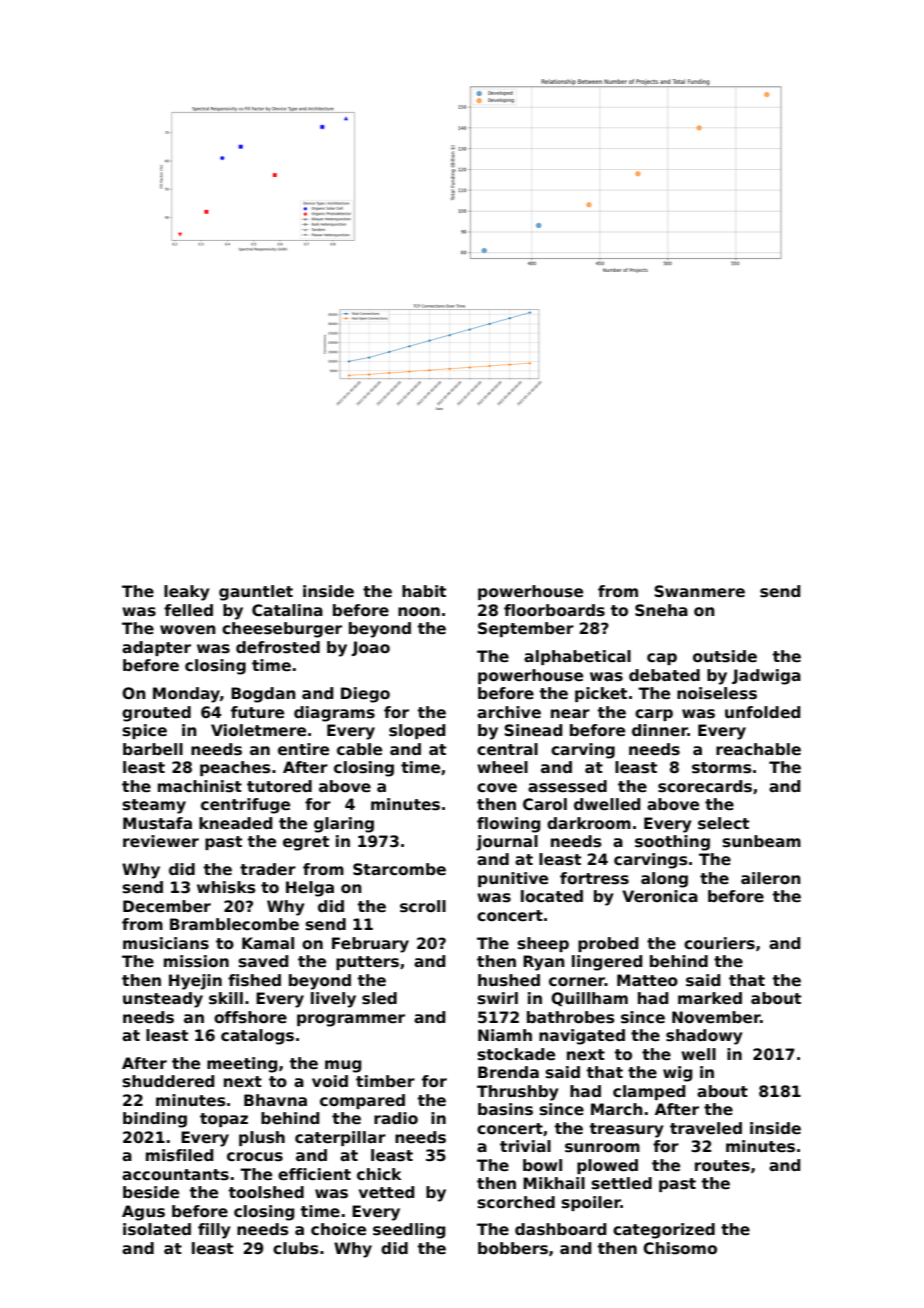 The height and width of the screenshot is (1308, 924). What do you see at coordinates (498, 998) in the screenshot?
I see `swirl` at bounding box center [498, 998].
